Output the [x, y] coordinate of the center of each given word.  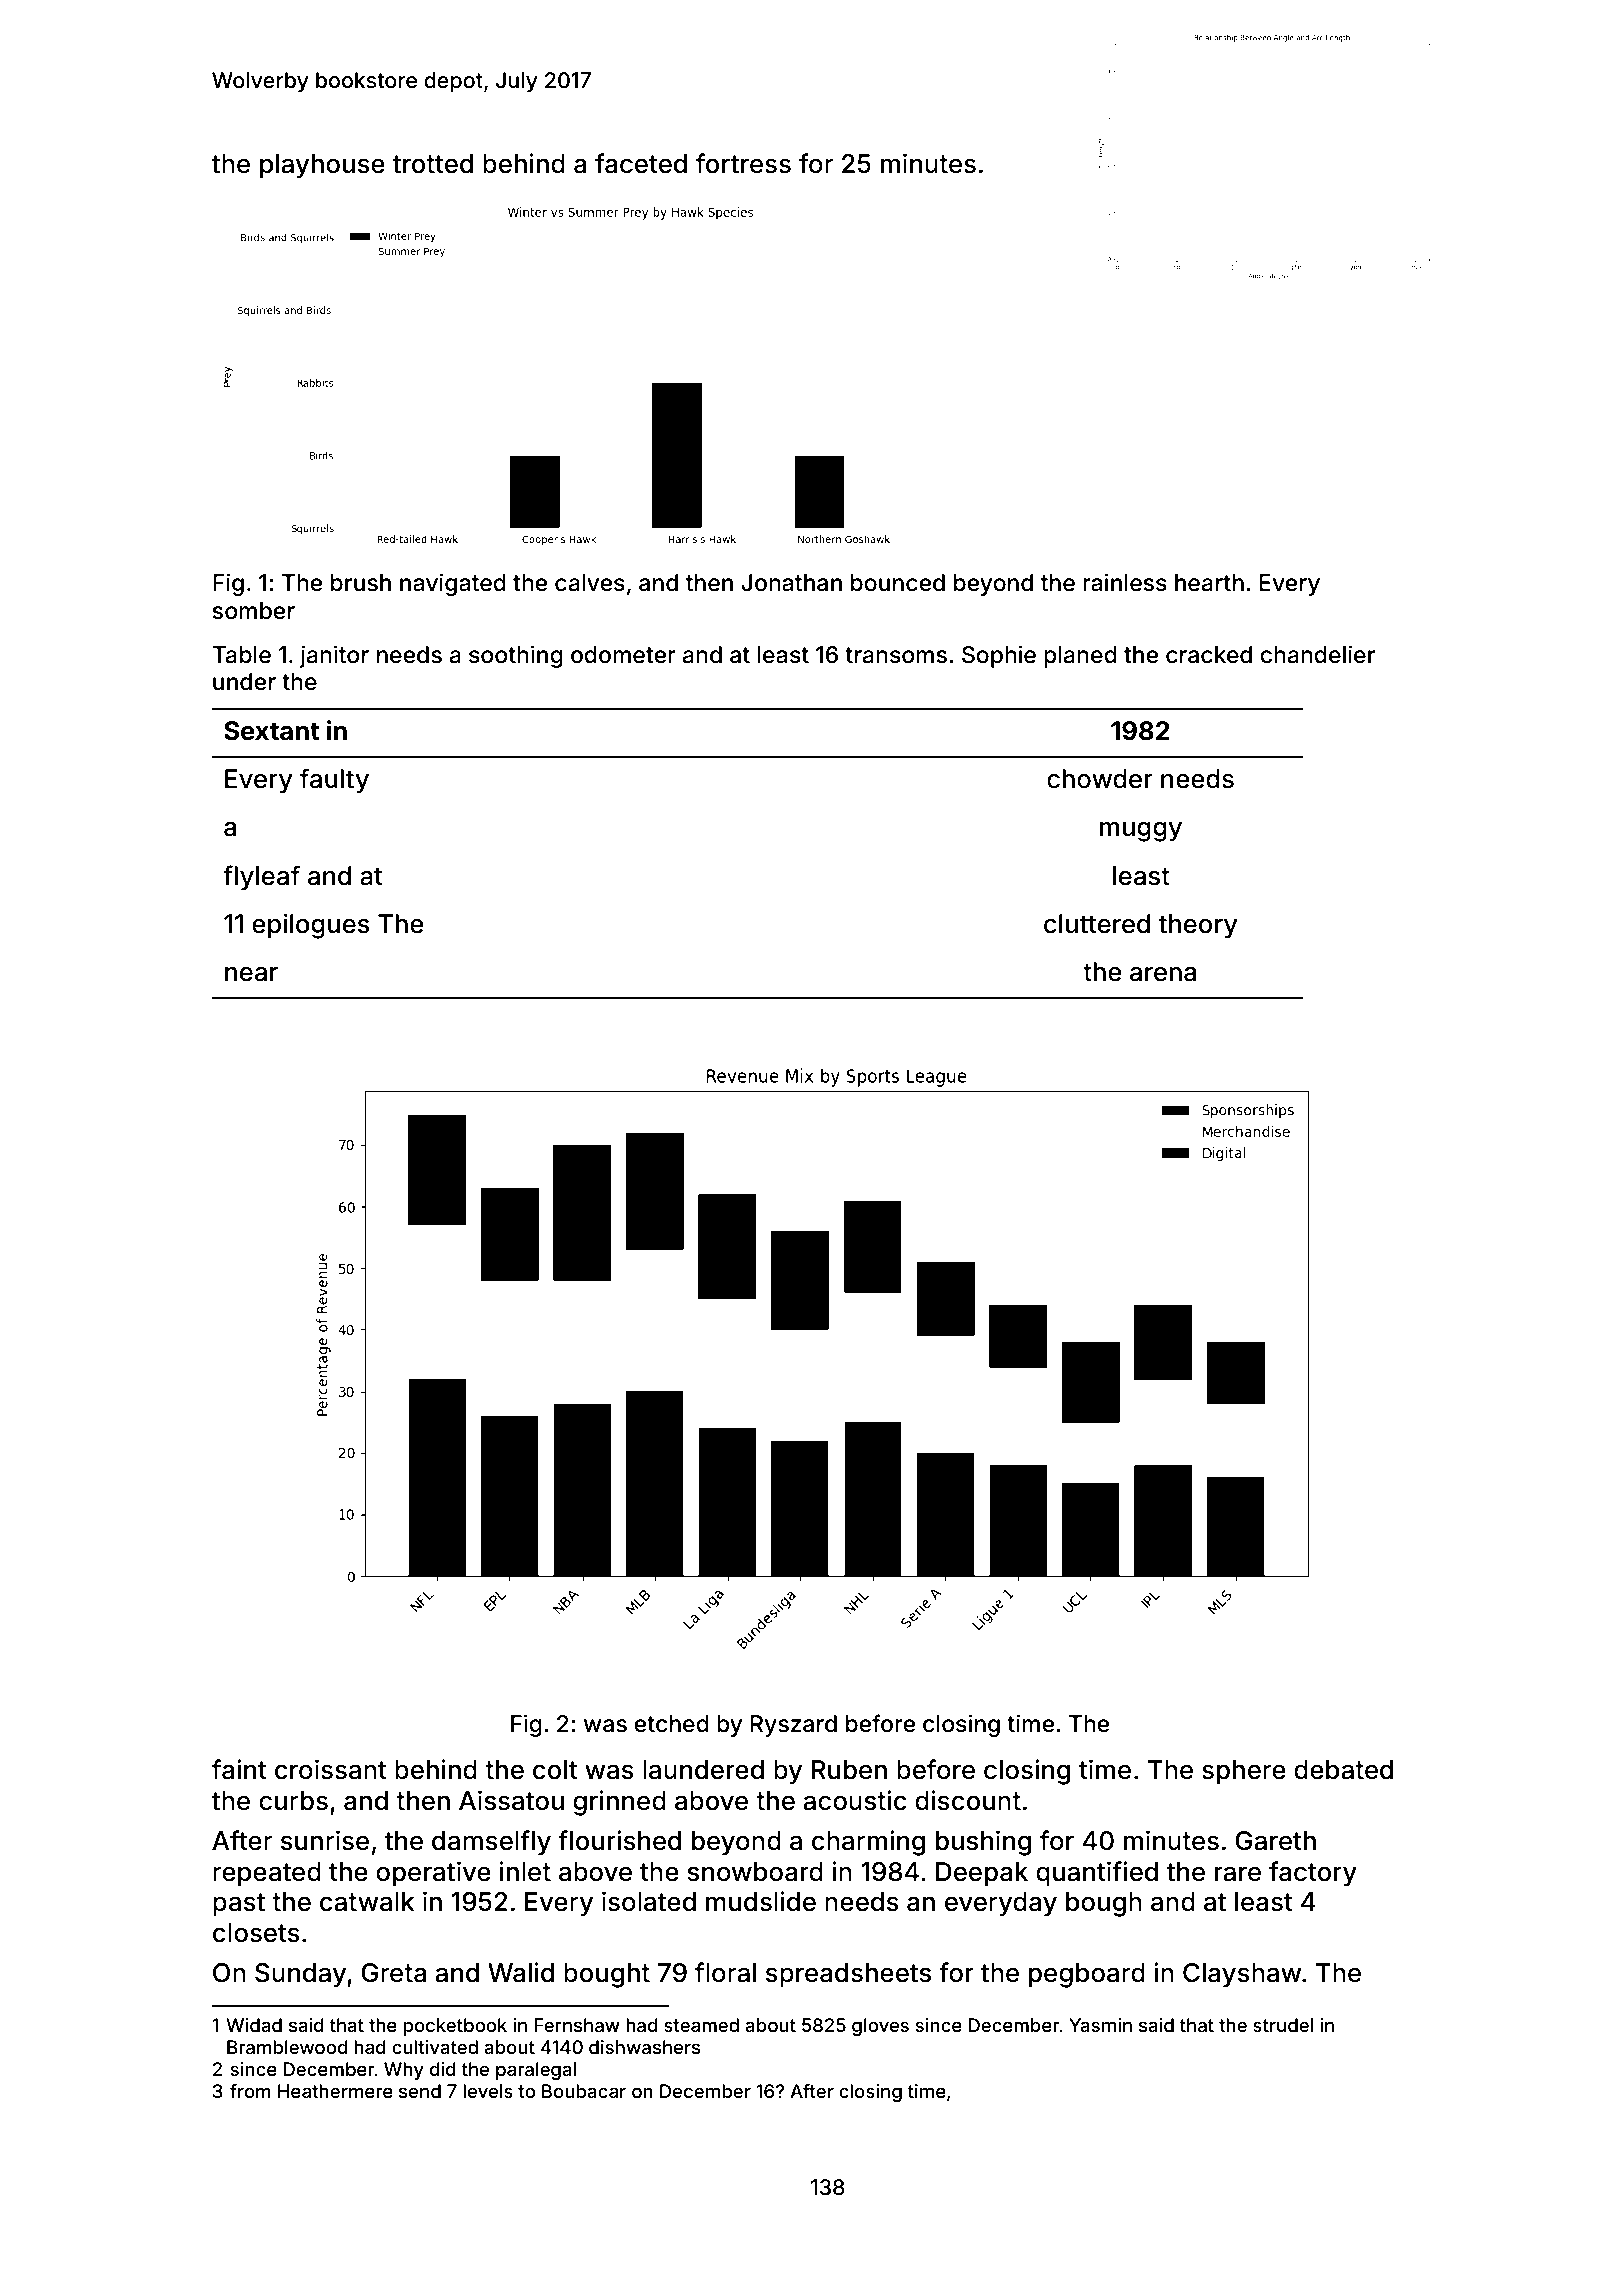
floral [725, 1972]
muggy [1141, 832]
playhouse [322, 166]
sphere [1244, 1772]
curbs [293, 1801]
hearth [1209, 583]
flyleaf [261, 878]
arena [1163, 974]
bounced [898, 583]
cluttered [1097, 924]
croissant [331, 1769]
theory [1198, 926]
